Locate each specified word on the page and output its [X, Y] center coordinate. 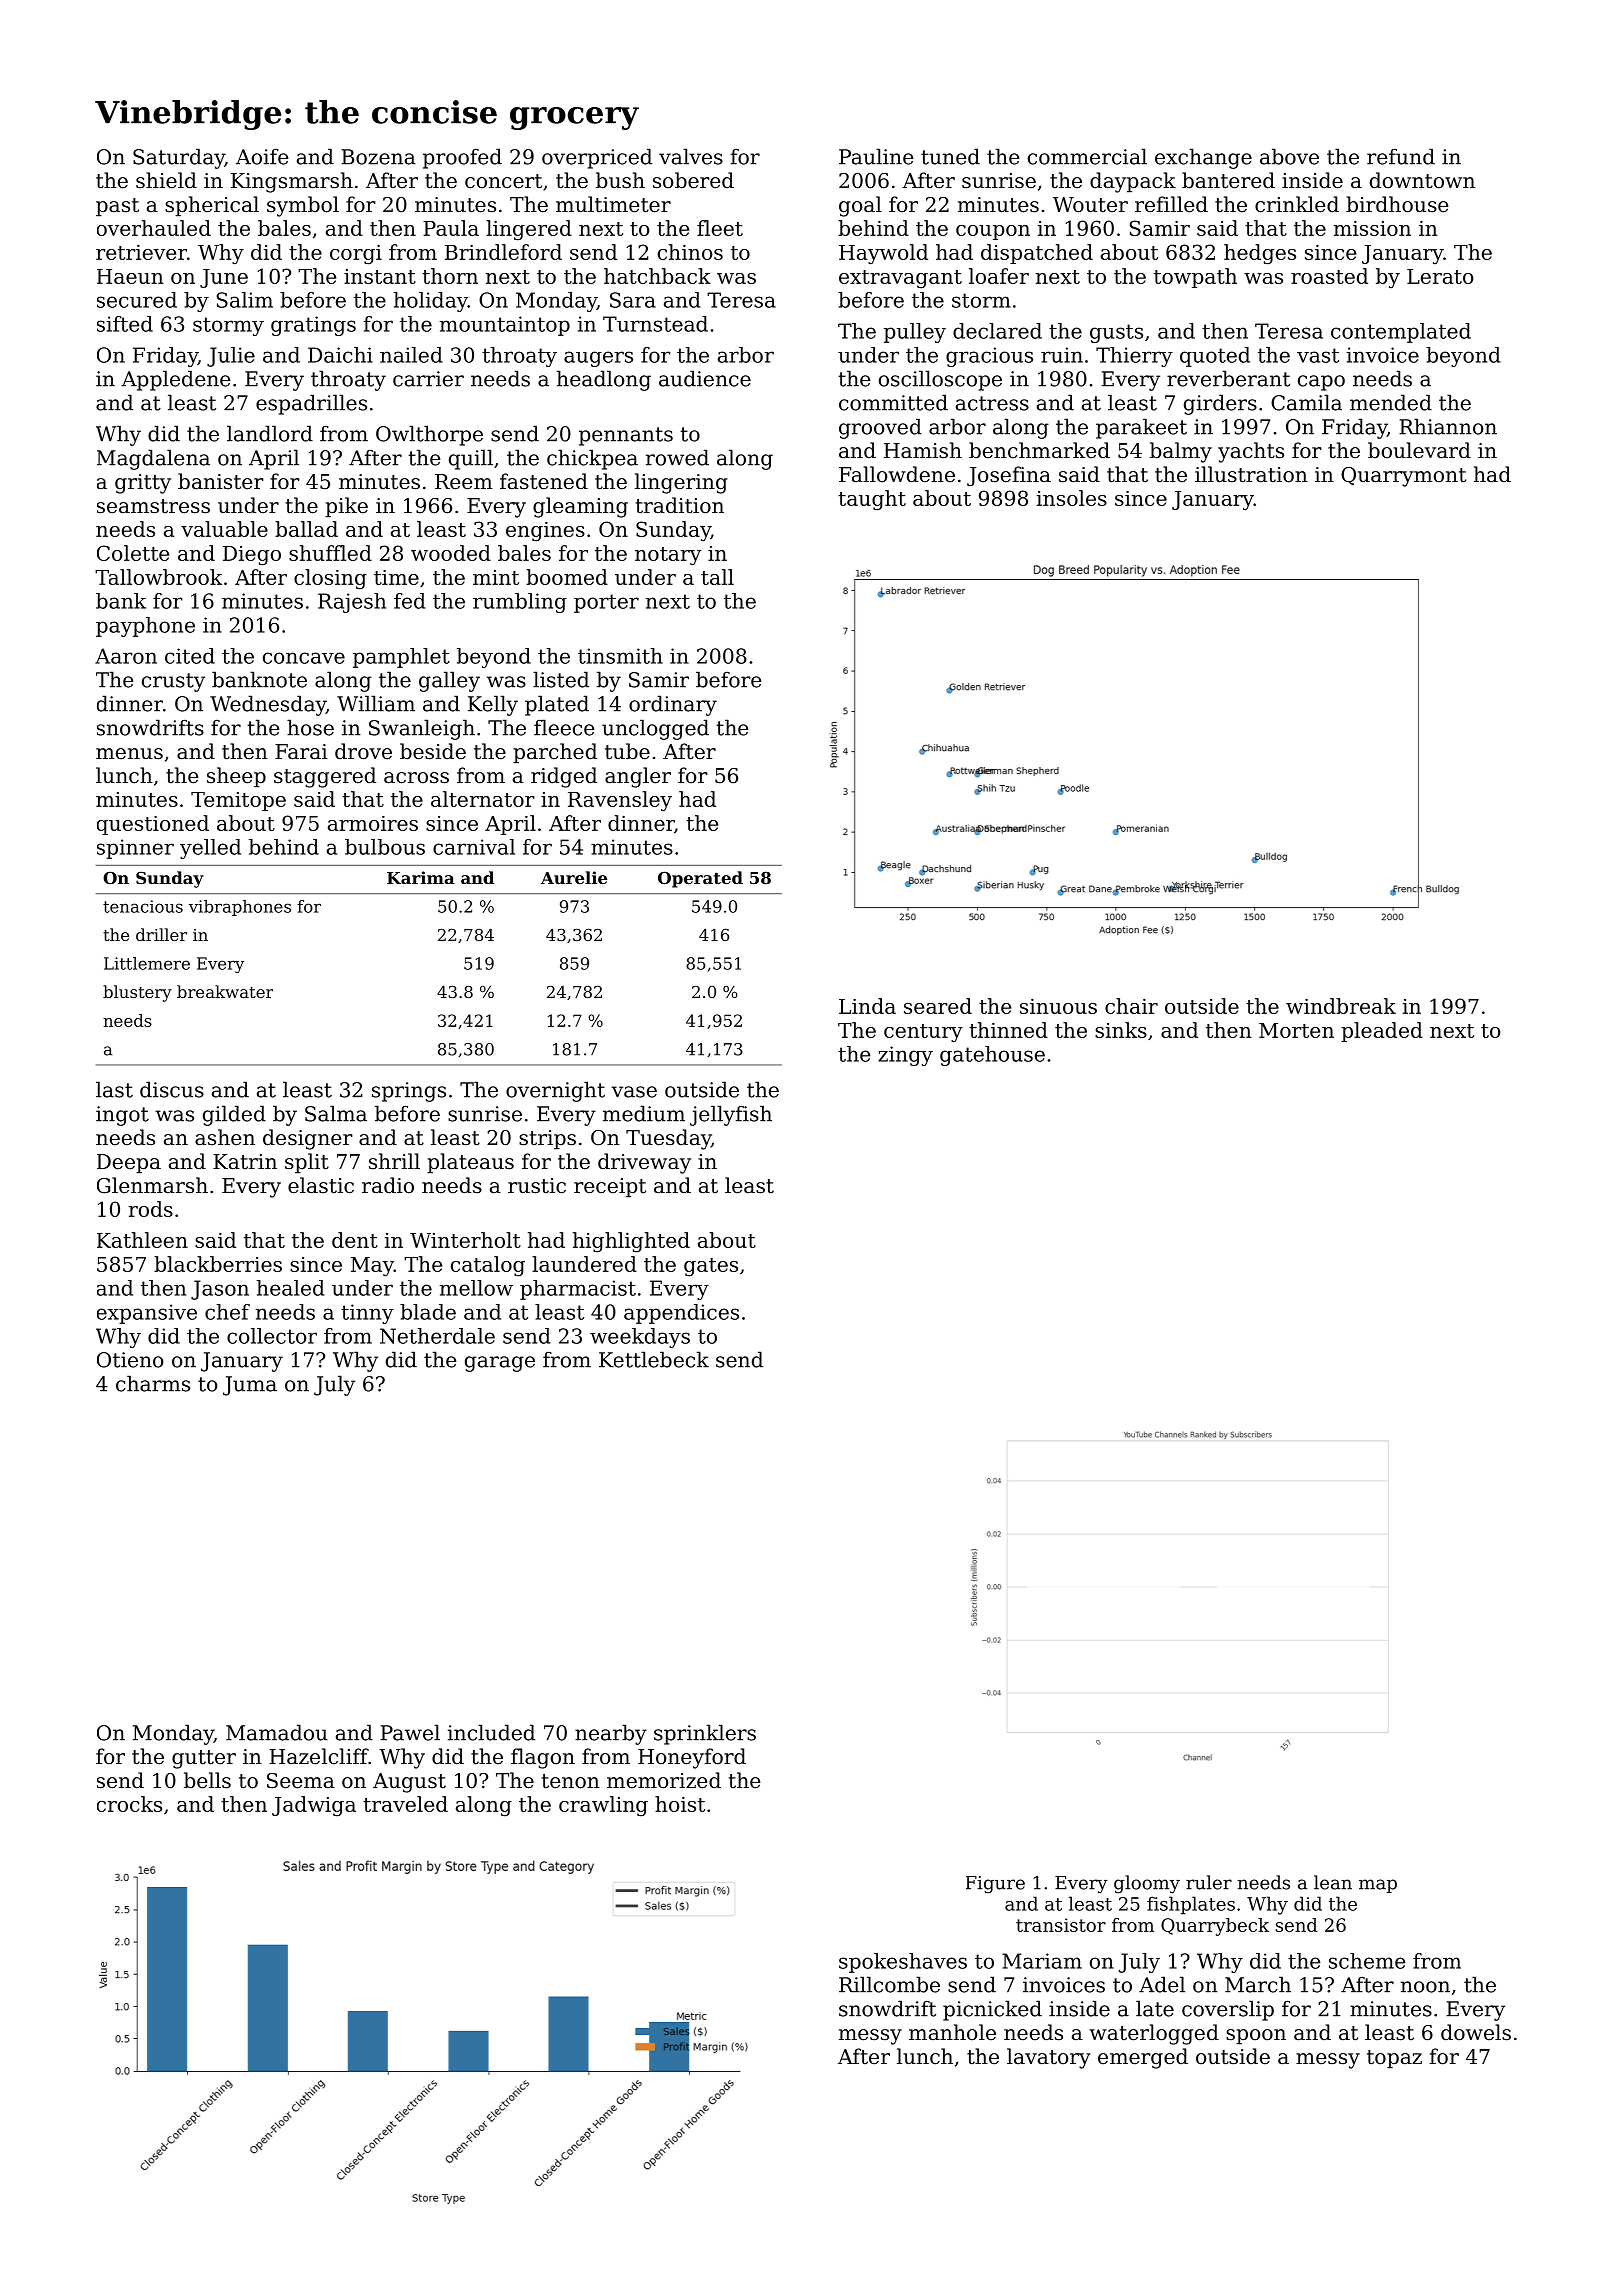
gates [711, 1267]
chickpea [592, 459]
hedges [1260, 254]
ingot [122, 1116]
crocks [129, 1804]
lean [1333, 1882]
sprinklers [705, 1734]
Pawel [410, 1732]
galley [449, 681]
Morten [1296, 1030]
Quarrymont [1403, 477]
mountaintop [504, 326]
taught [872, 500]
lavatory [1049, 2058]
